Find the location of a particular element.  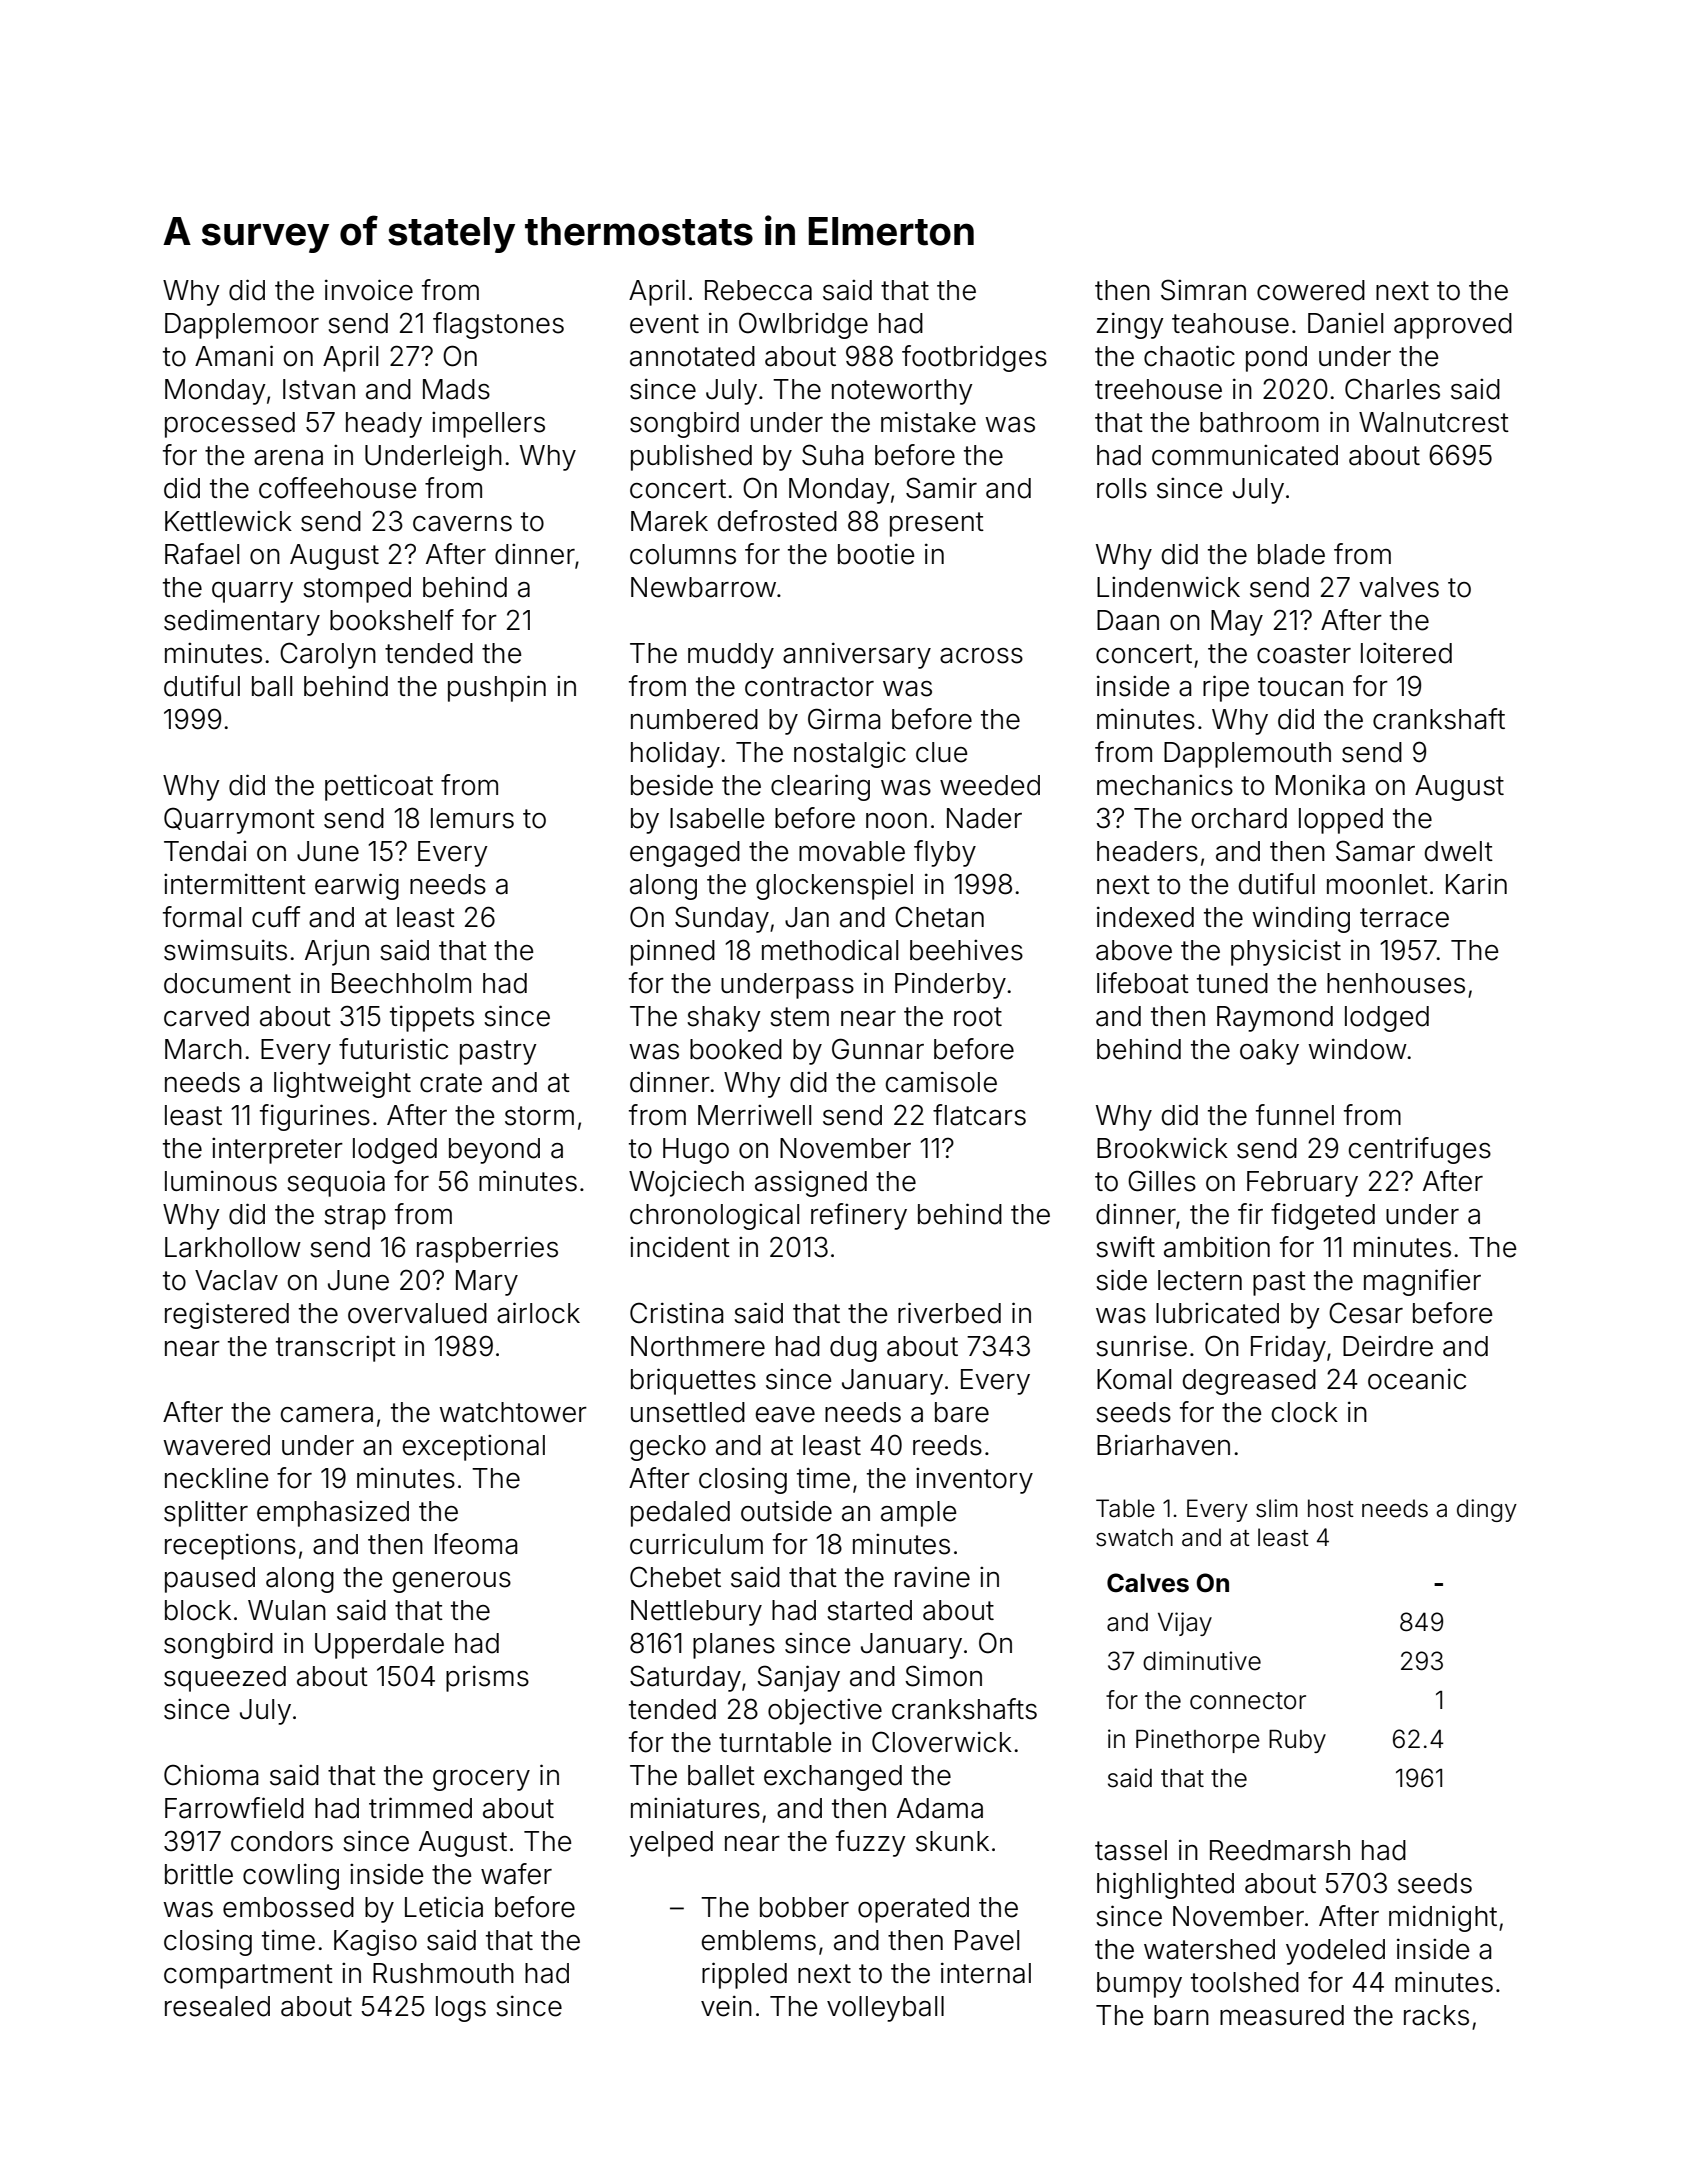

impellers is located at coordinates (488, 425).
